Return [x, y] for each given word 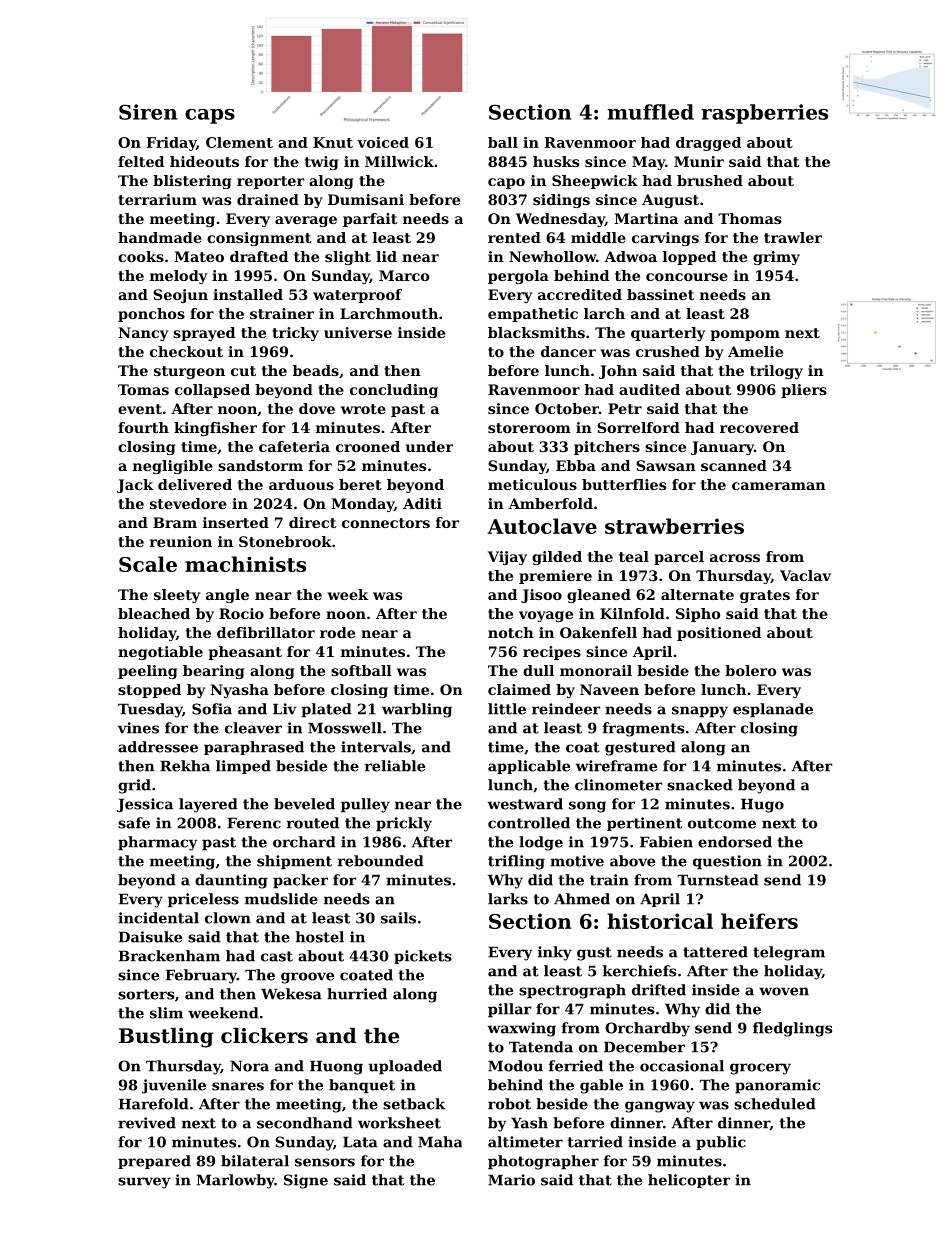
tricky [295, 334]
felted [141, 161]
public [721, 1143]
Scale [148, 564]
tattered [715, 952]
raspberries [764, 114]
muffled [650, 112]
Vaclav [805, 575]
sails [398, 918]
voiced [383, 142]
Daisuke [150, 937]
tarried [595, 1142]
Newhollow [552, 256]
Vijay [507, 558]
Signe [306, 1181]
